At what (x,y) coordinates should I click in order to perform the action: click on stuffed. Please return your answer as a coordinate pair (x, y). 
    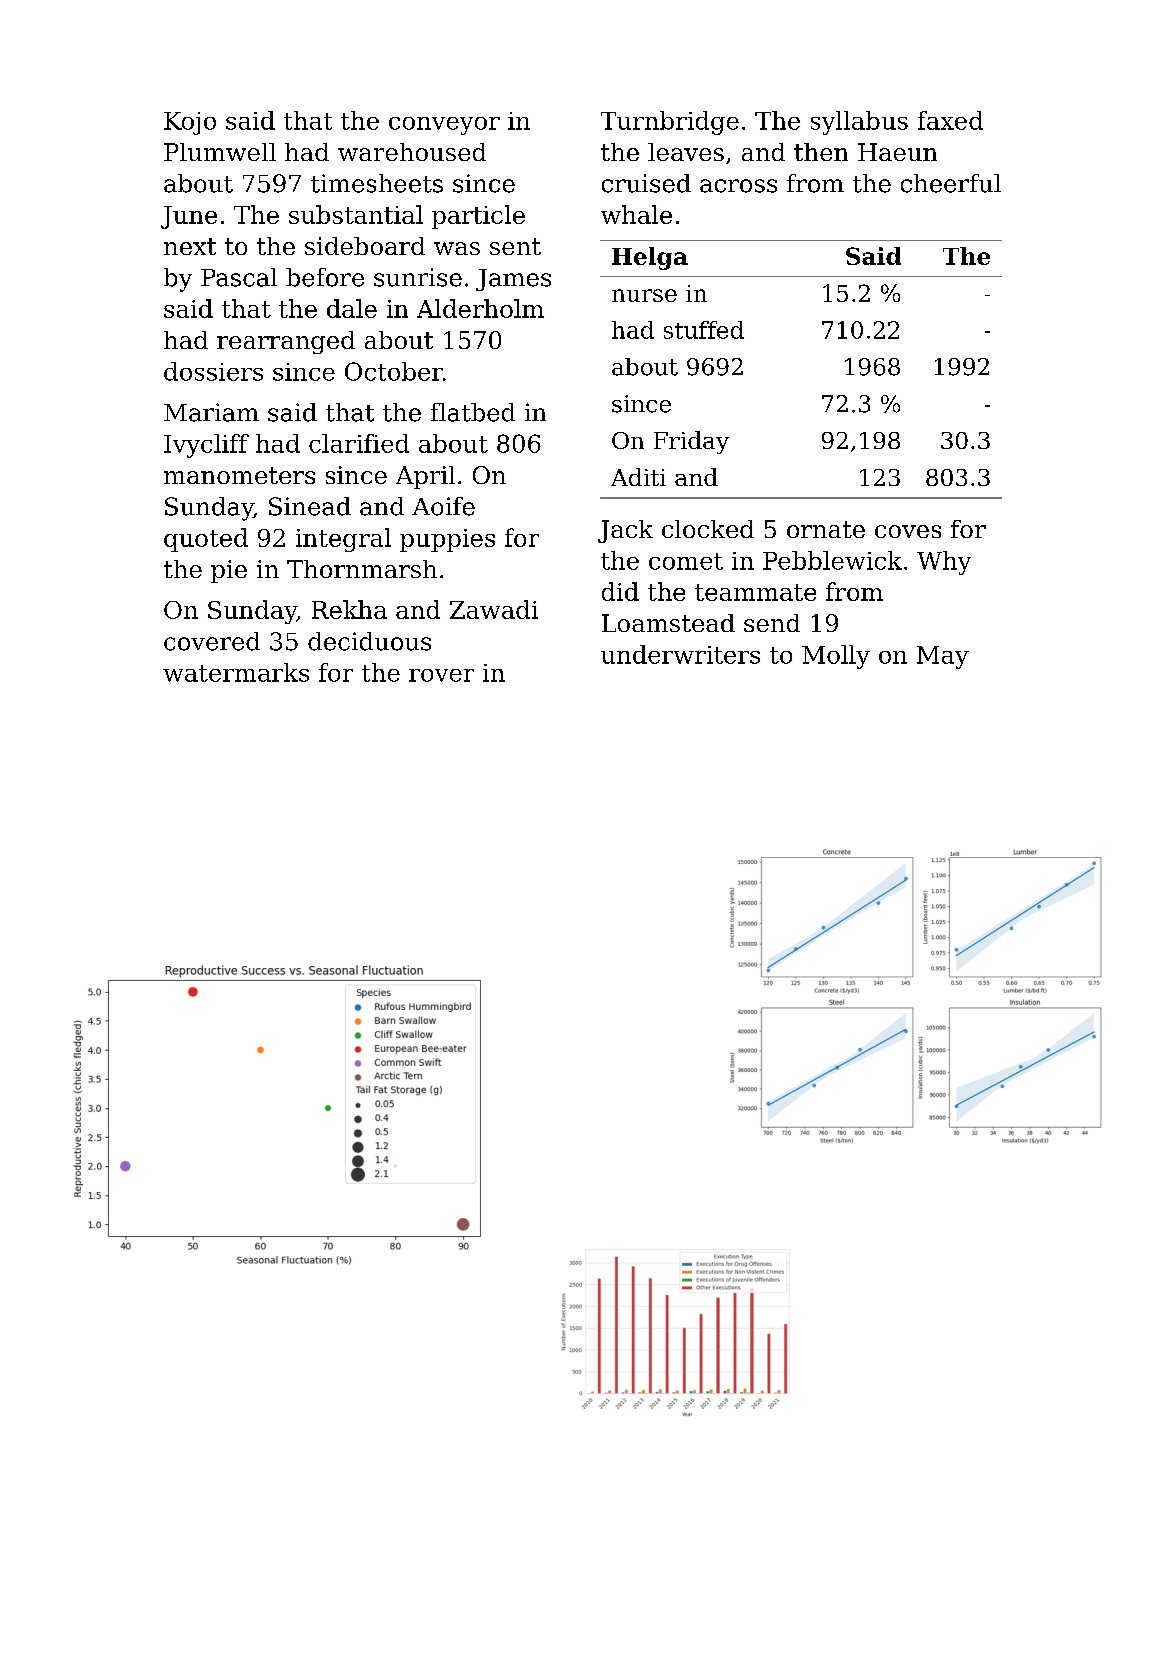
    Looking at the image, I should click on (704, 330).
